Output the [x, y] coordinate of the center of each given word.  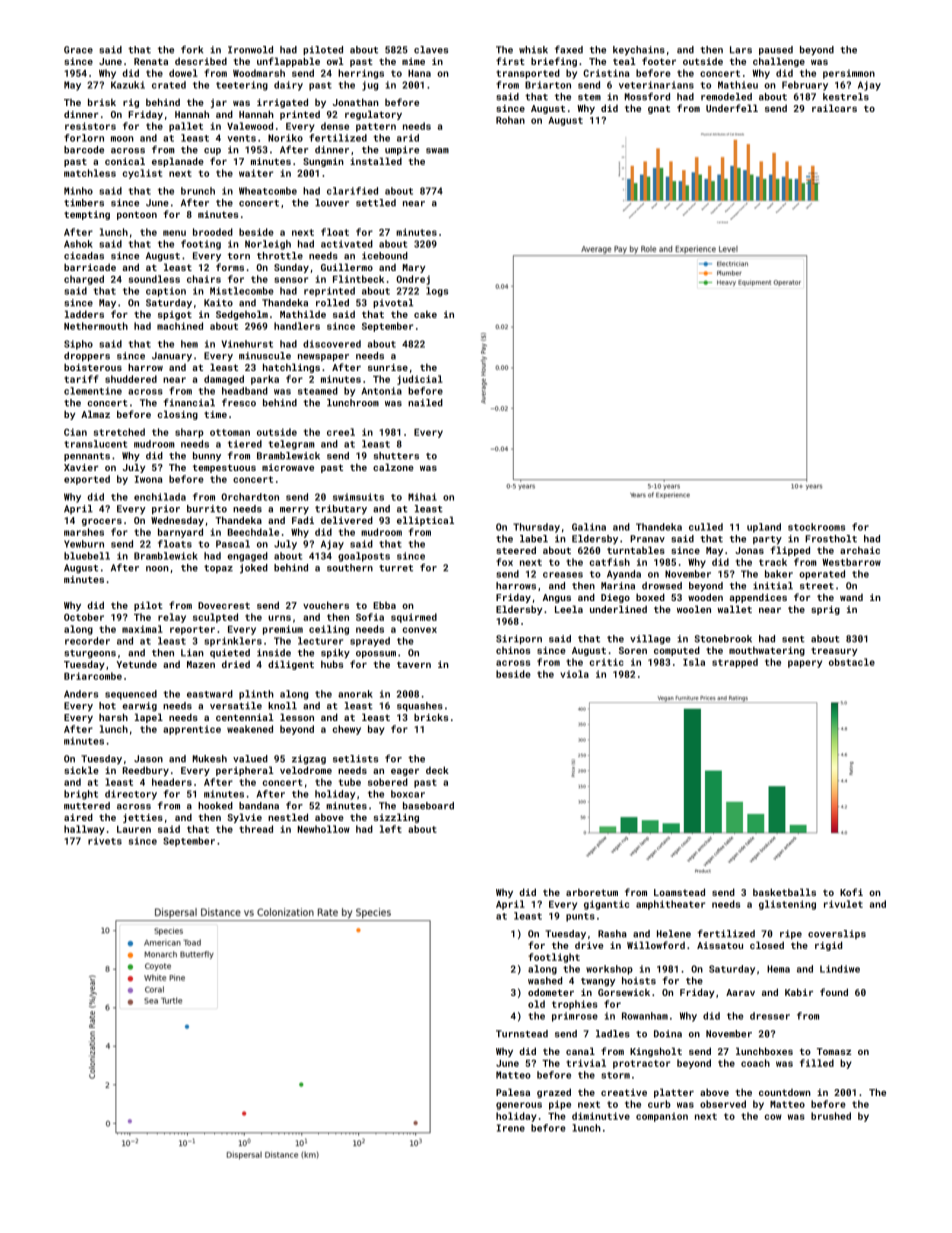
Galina [589, 527]
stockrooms [816, 527]
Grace [78, 50]
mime [413, 61]
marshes [84, 532]
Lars [741, 50]
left [391, 829]
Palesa [513, 1092]
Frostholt [831, 539]
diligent [291, 665]
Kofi [851, 892]
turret [396, 568]
